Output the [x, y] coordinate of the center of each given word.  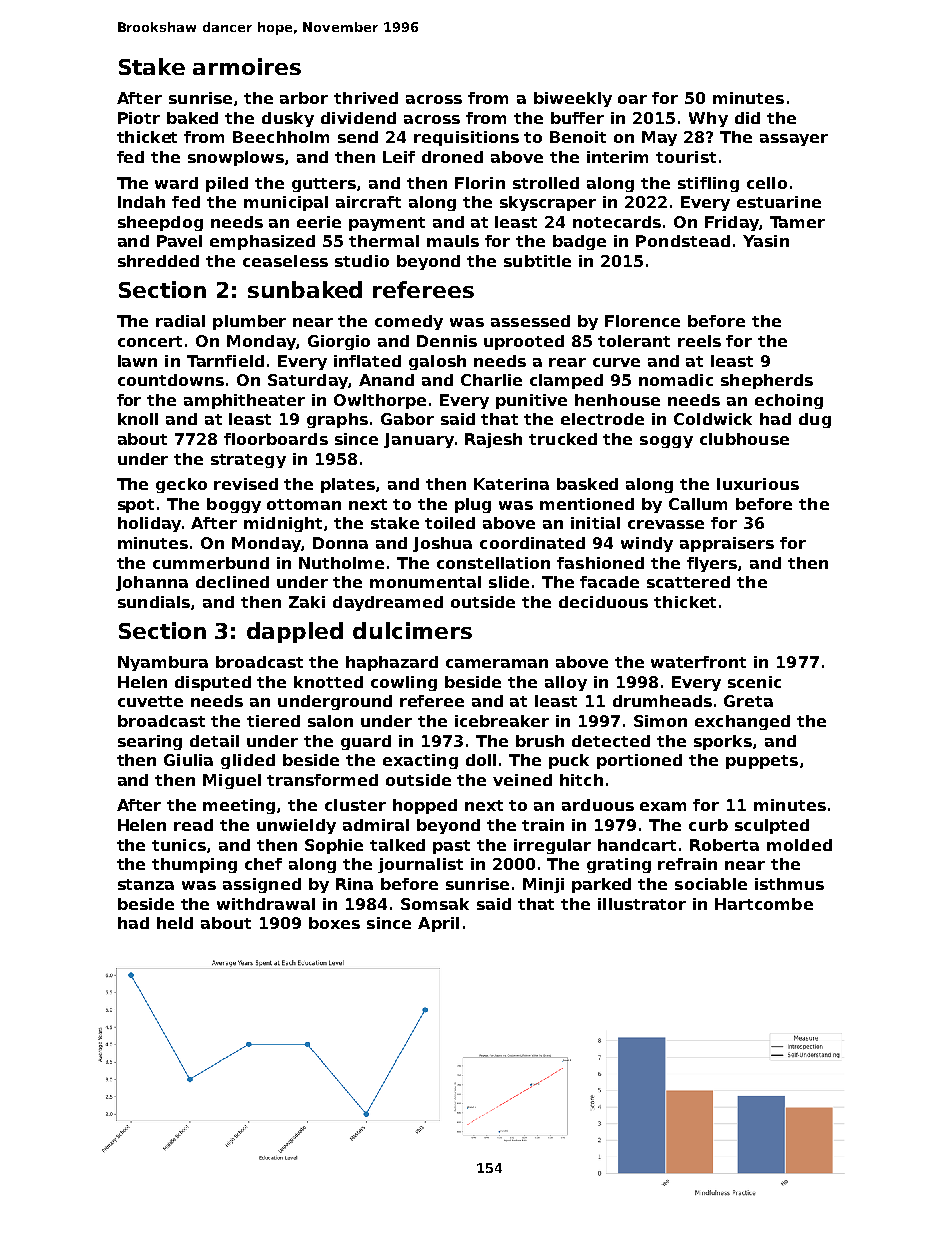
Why [708, 119]
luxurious [758, 484]
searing [150, 742]
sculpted [772, 826]
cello [767, 183]
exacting [420, 761]
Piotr [139, 118]
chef [263, 864]
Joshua [442, 544]
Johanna [152, 583]
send [358, 137]
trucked [563, 439]
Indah [141, 202]
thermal [384, 241]
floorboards [276, 439]
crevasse [666, 524]
